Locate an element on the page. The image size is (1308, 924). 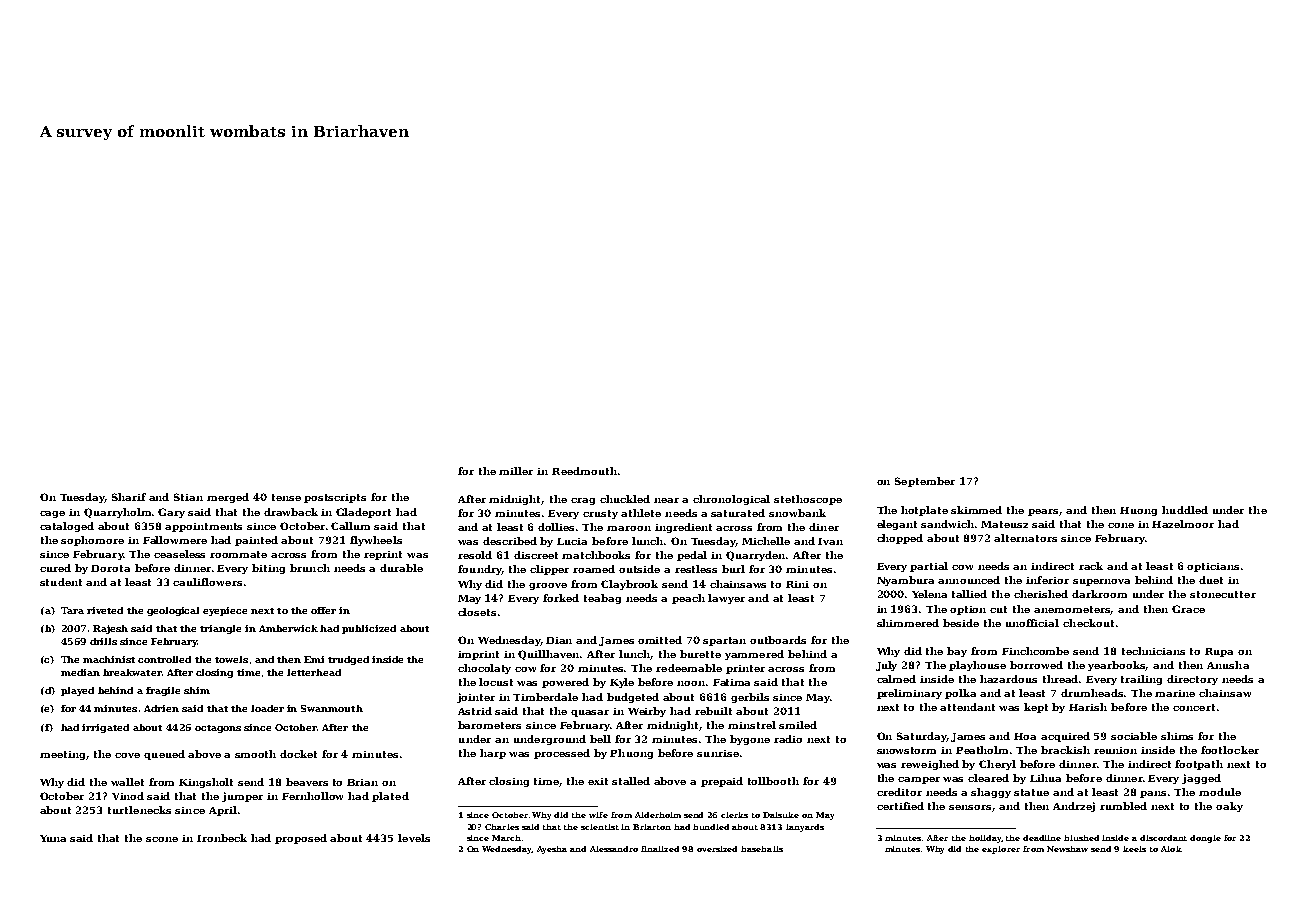
beside is located at coordinates (961, 623).
